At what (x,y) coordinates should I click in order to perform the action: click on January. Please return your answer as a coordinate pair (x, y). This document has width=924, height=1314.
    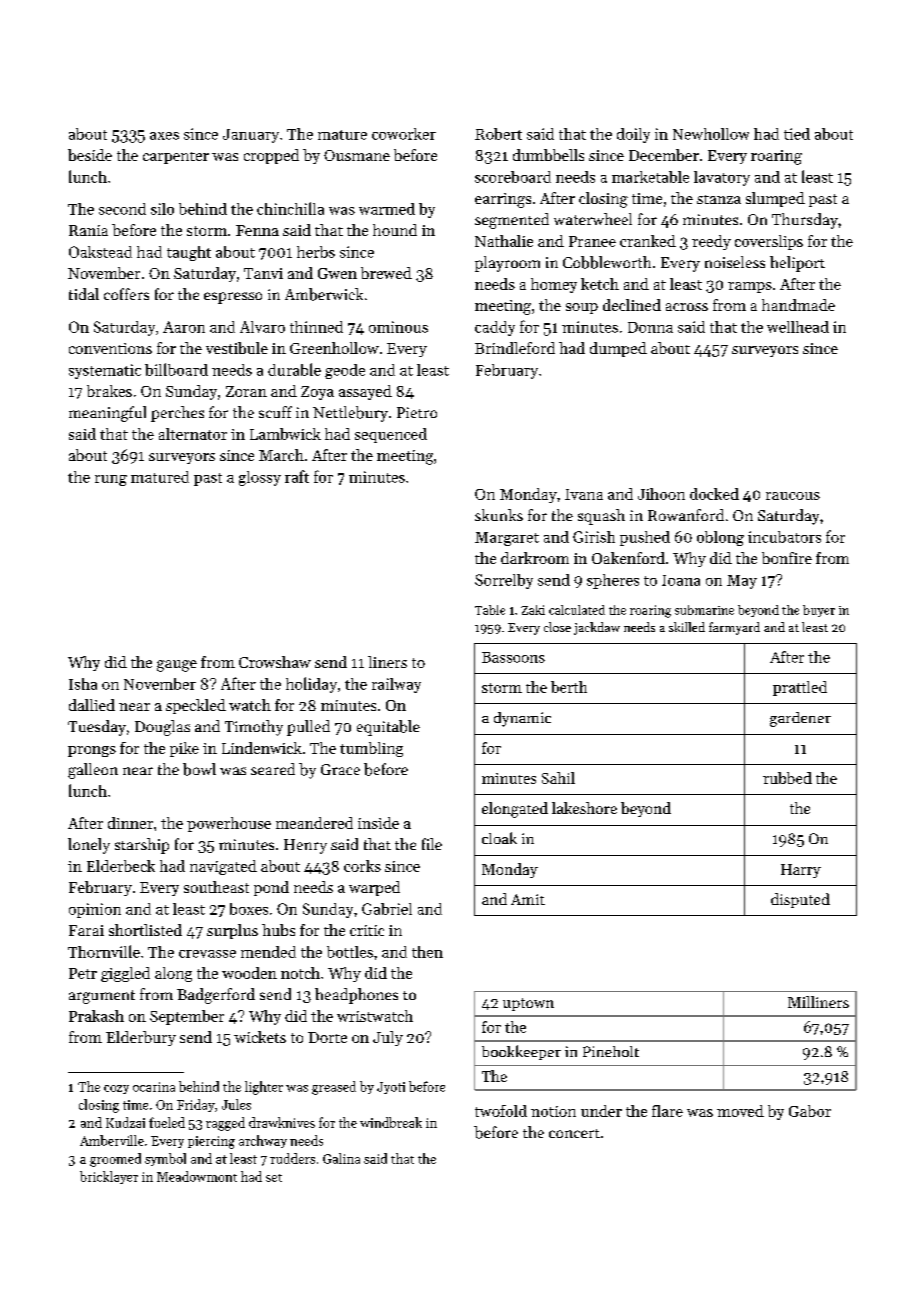
    Looking at the image, I should click on (251, 136).
